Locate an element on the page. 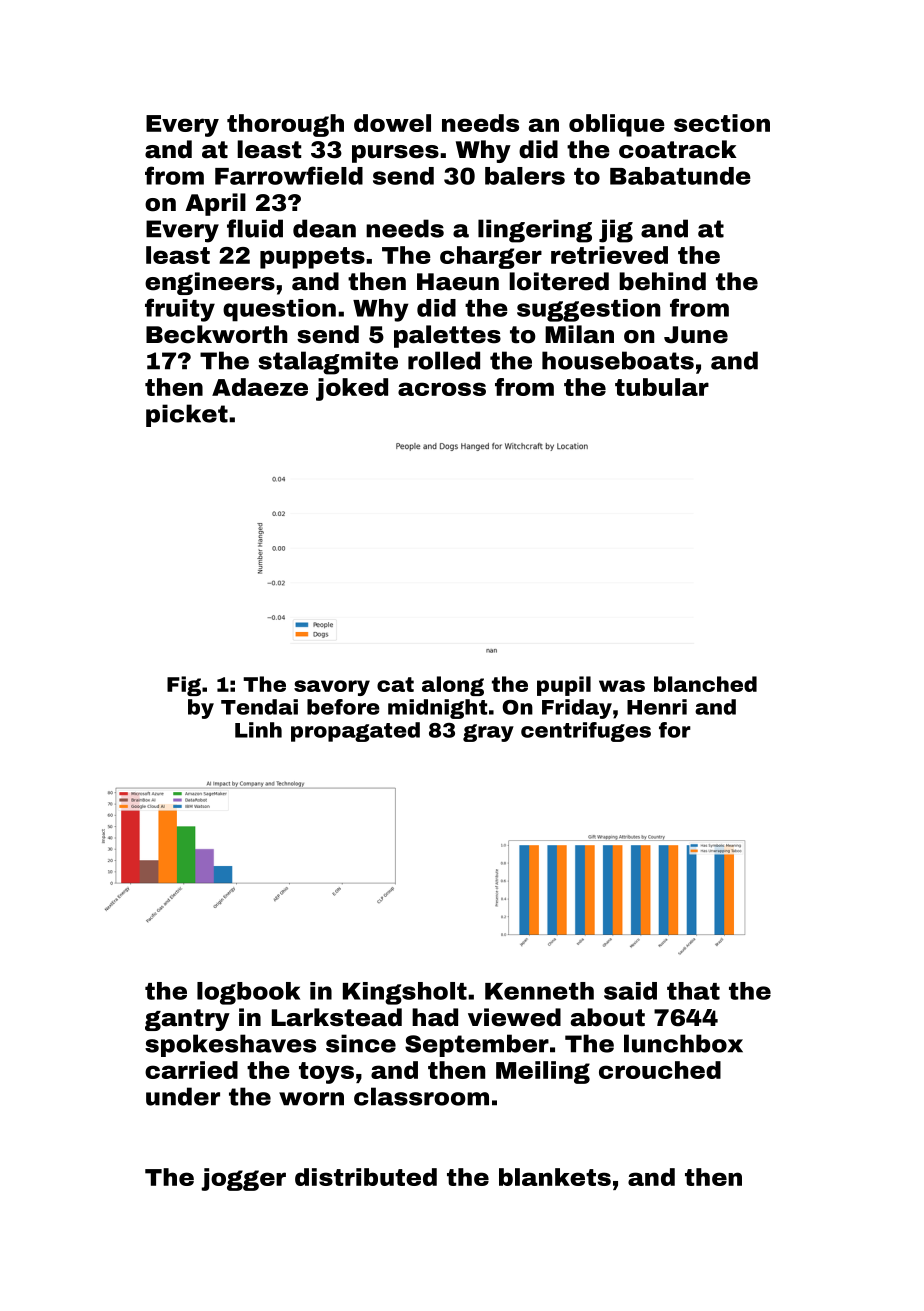  thorough is located at coordinates (285, 125).
